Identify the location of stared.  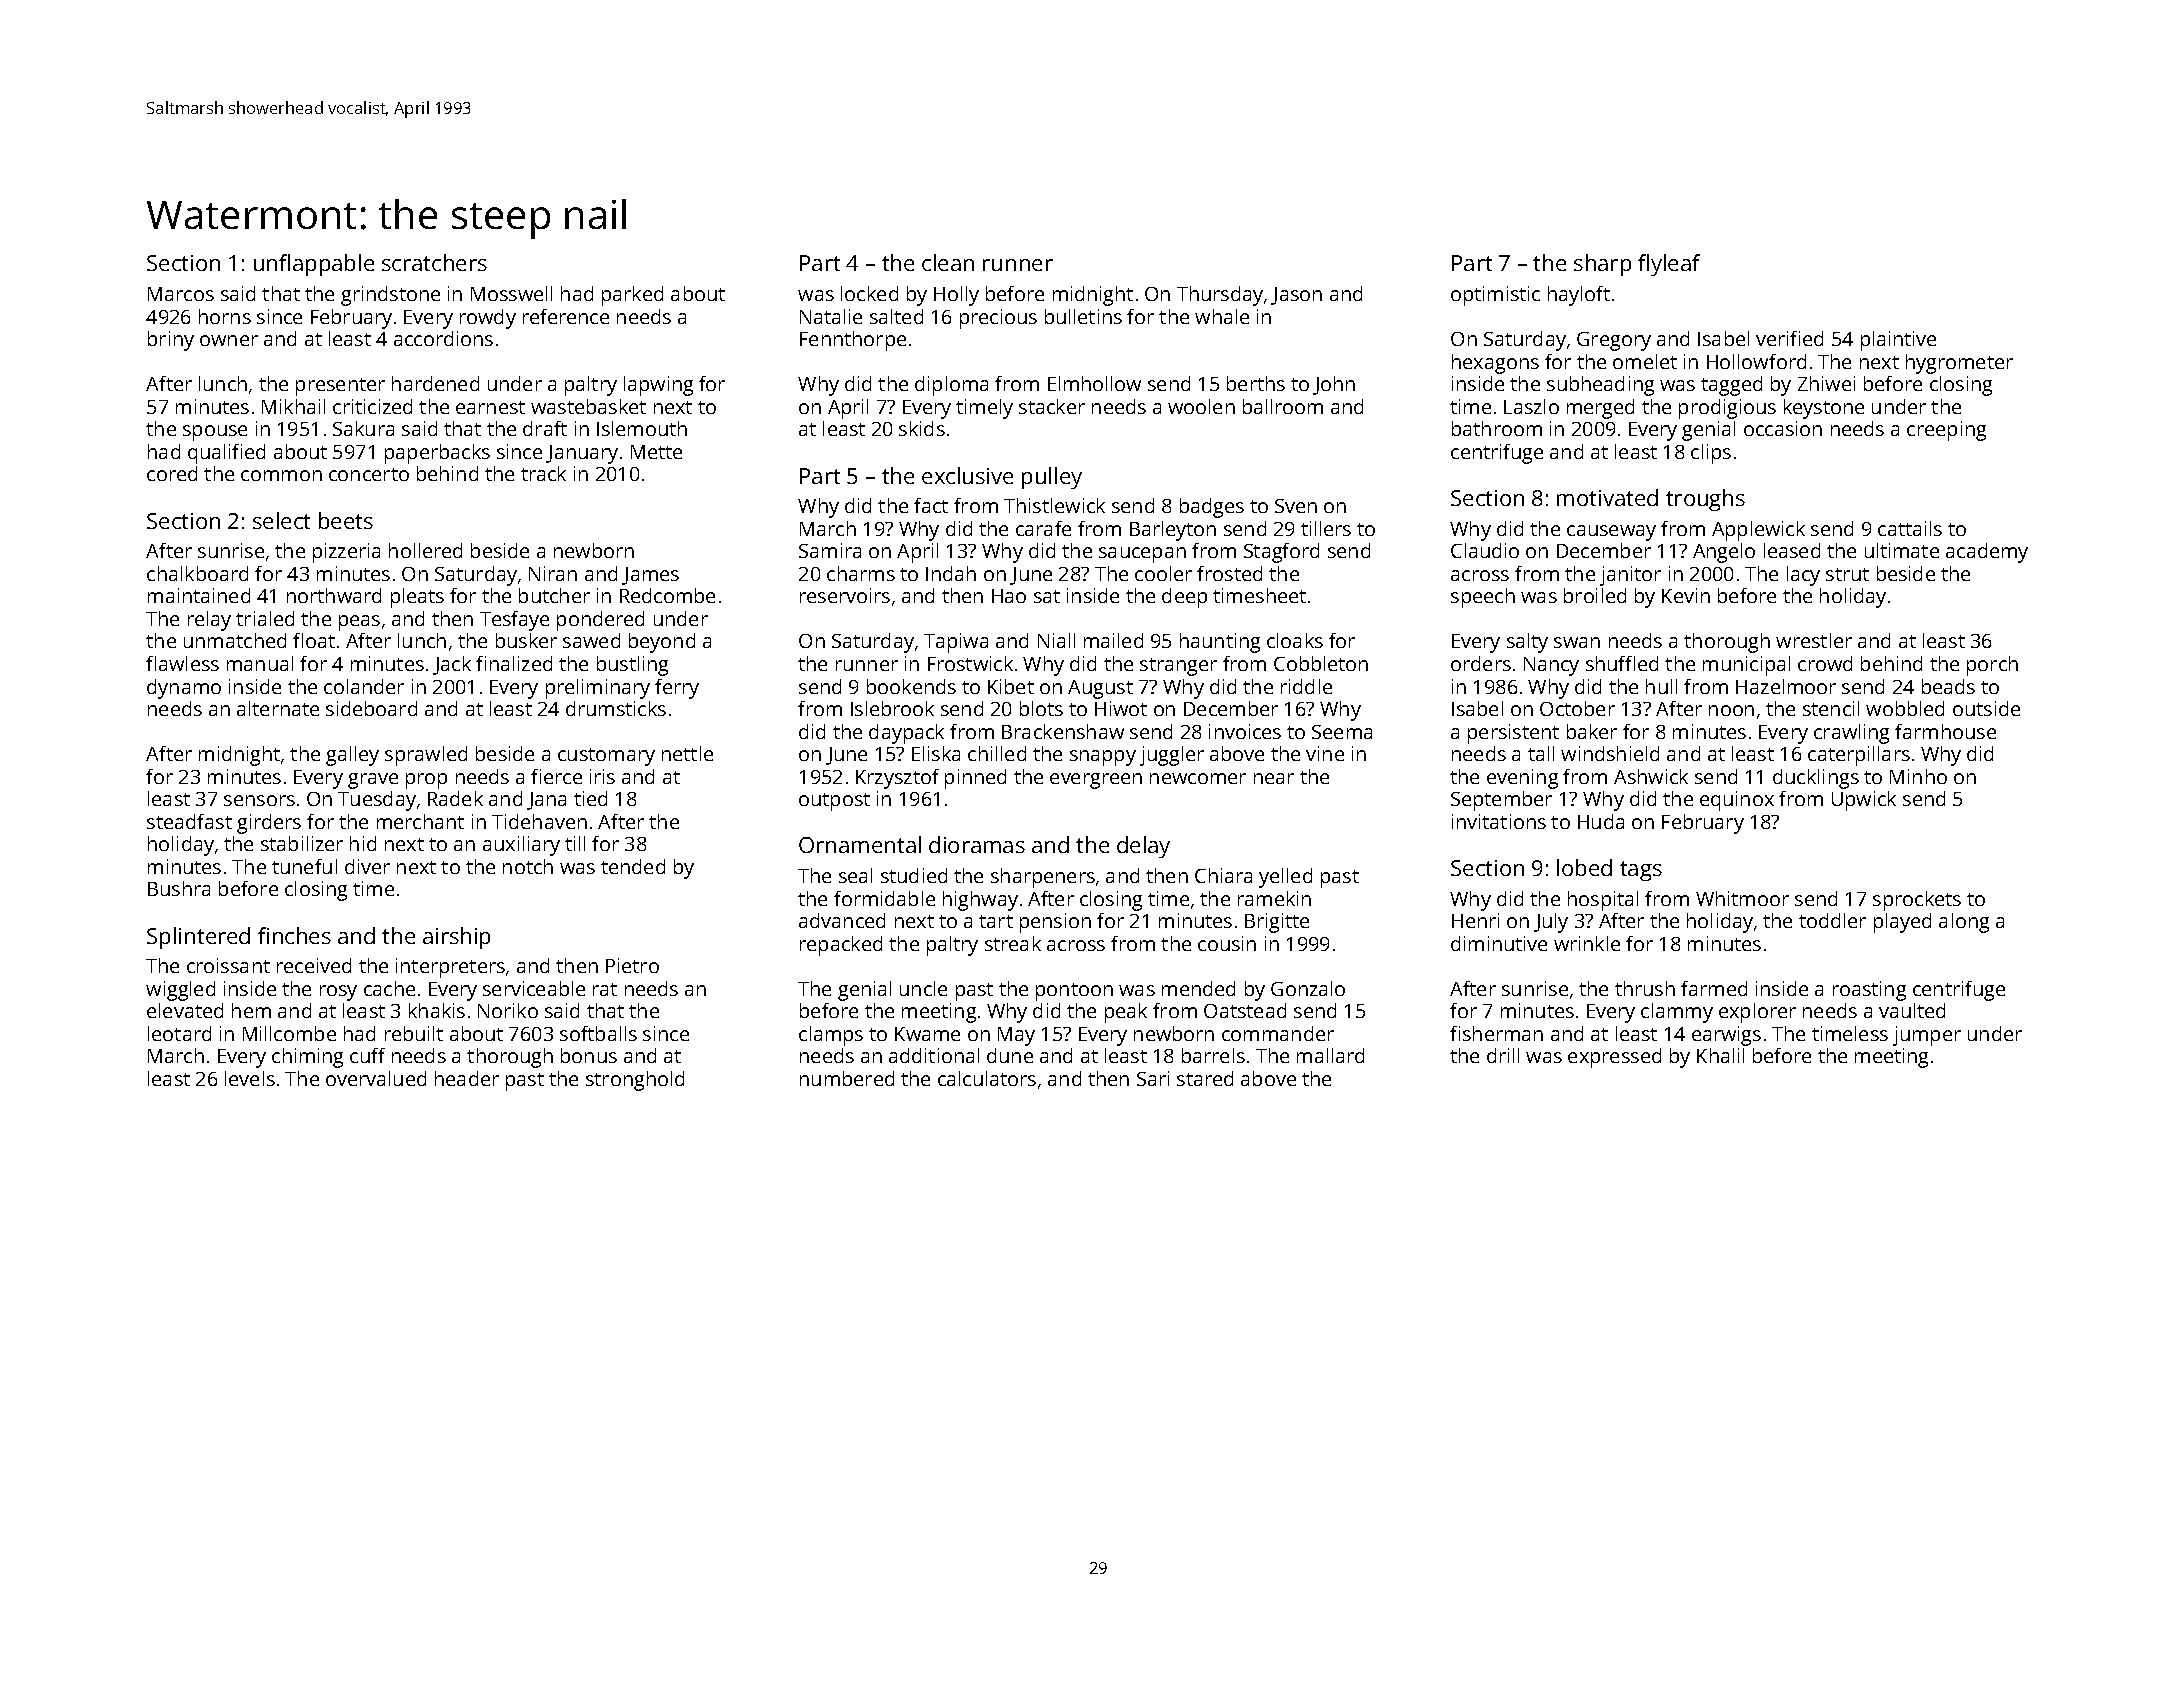
(1205, 1078).
